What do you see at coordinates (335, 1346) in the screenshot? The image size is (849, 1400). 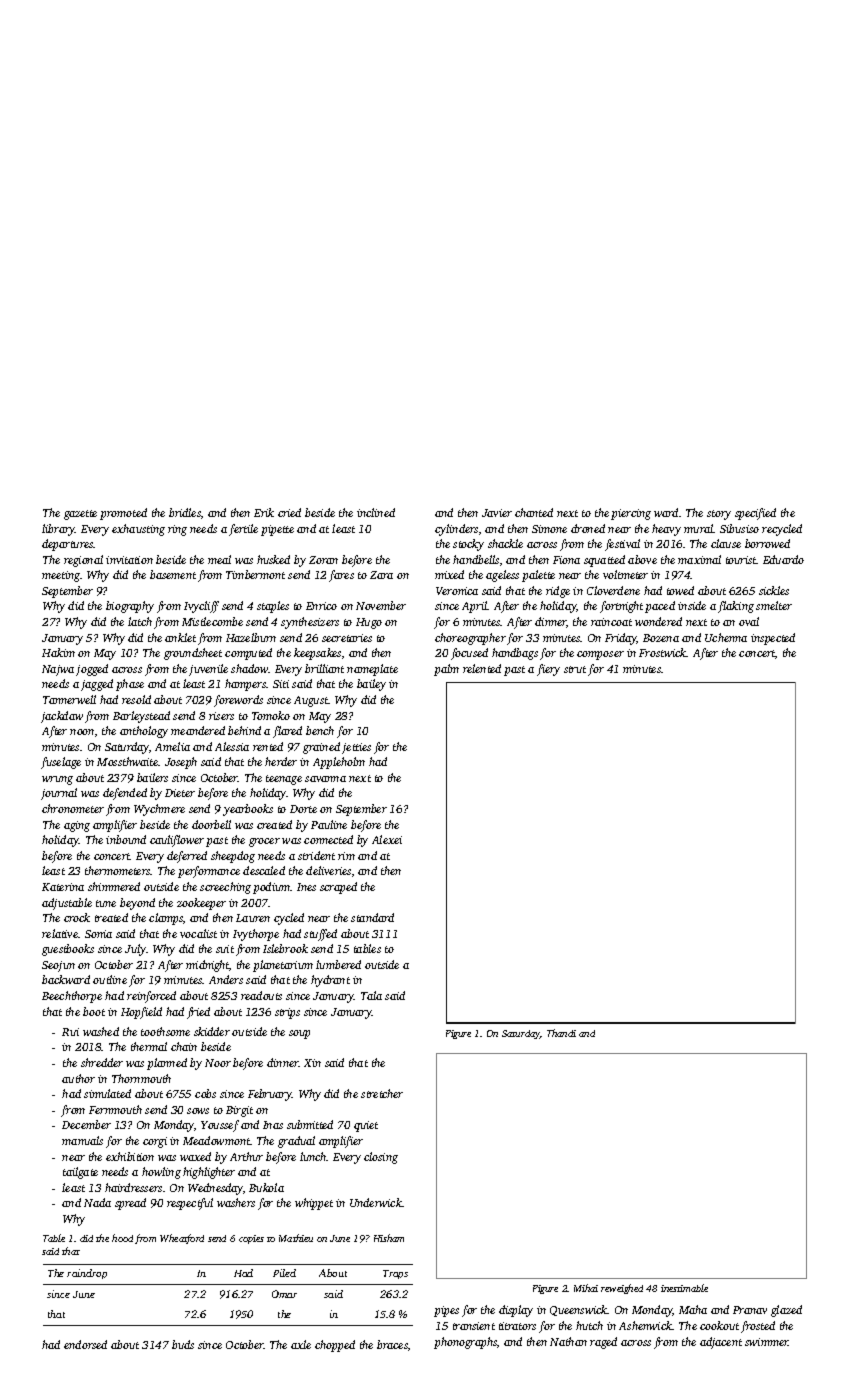 I see `chopped` at bounding box center [335, 1346].
